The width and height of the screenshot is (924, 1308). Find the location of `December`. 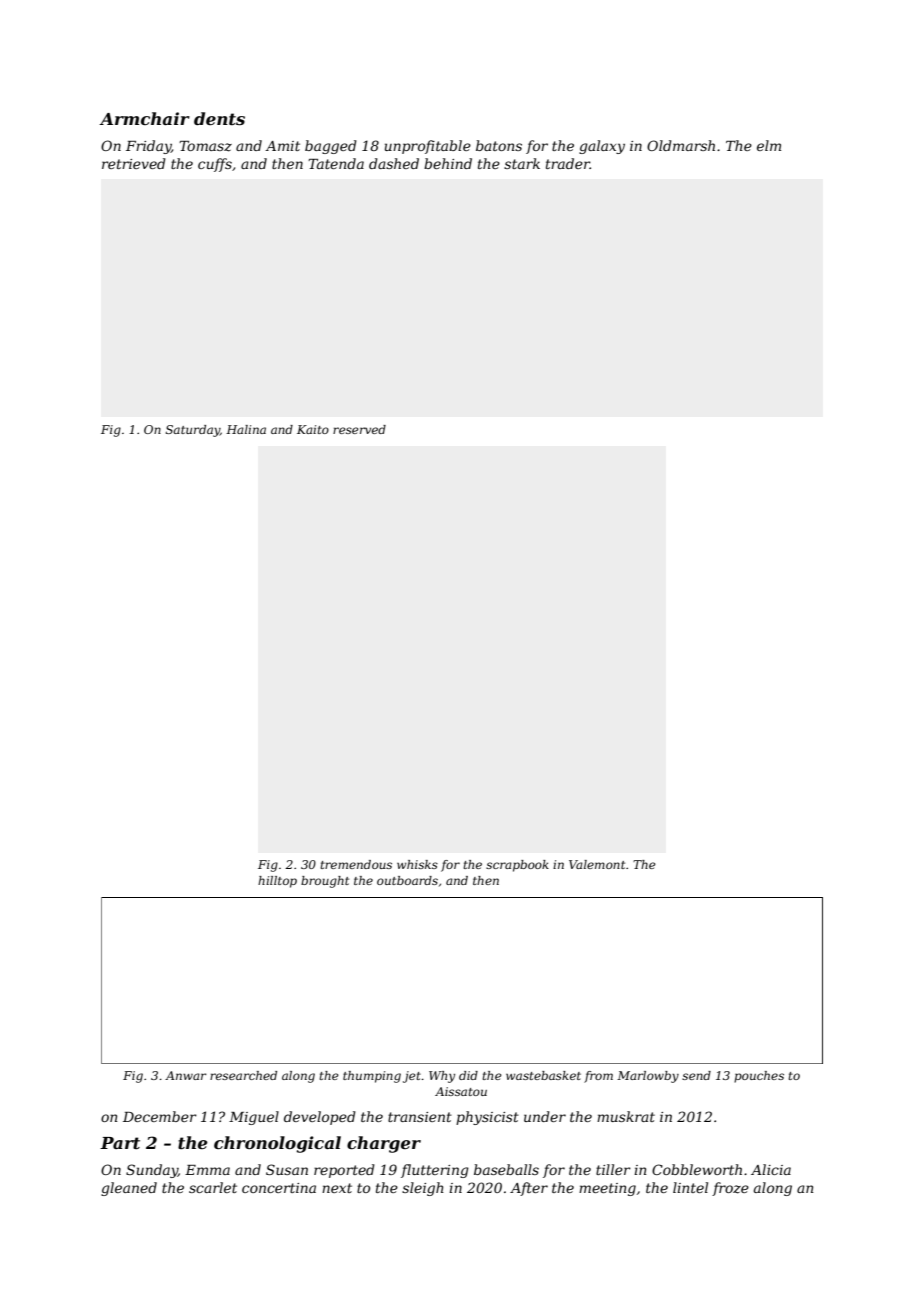

December is located at coordinates (160, 1116).
